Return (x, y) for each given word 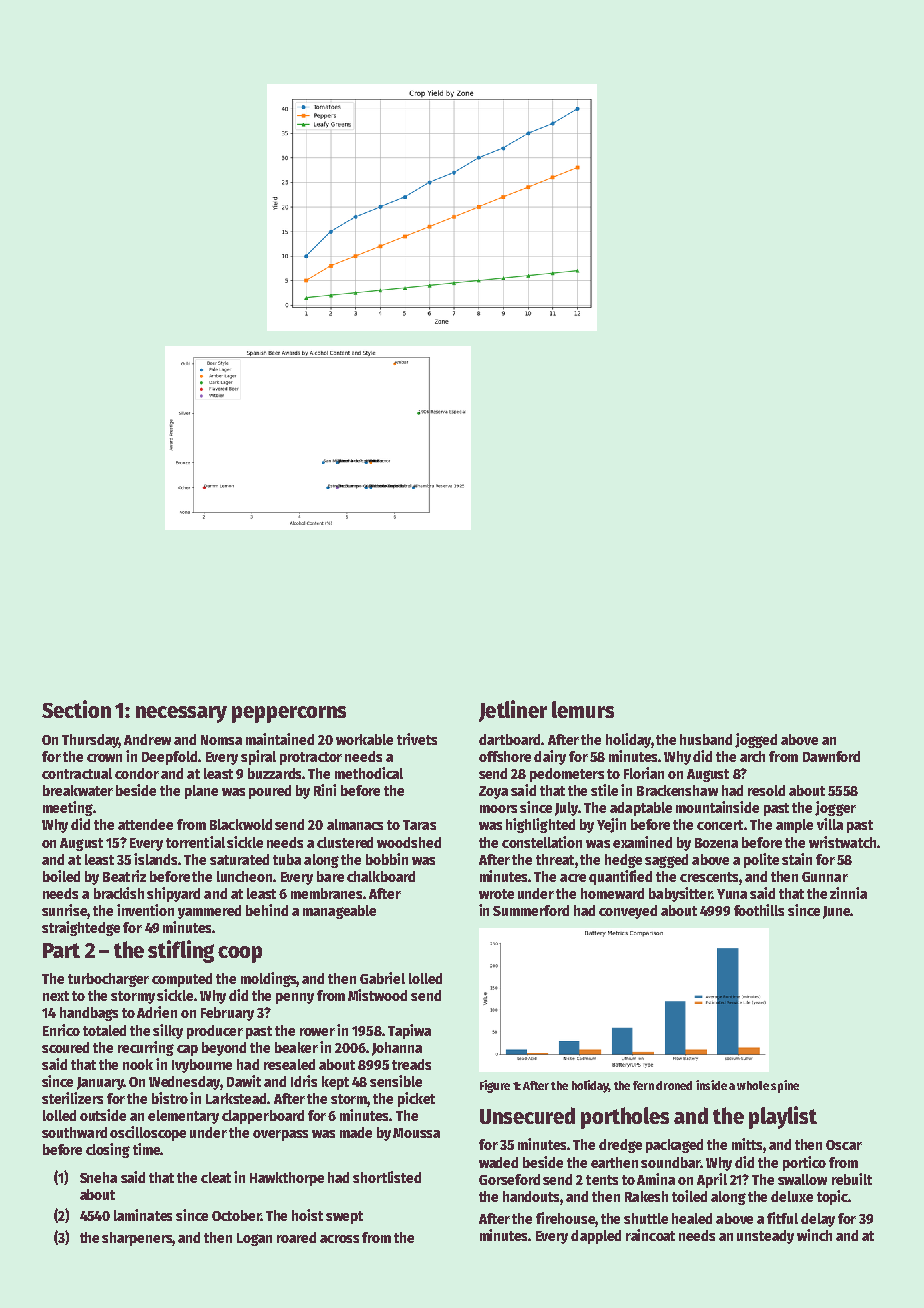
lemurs (583, 709)
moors (498, 809)
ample (794, 826)
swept (344, 1217)
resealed (289, 1064)
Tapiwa (409, 1031)
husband (706, 739)
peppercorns (289, 714)
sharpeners (137, 1239)
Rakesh (646, 1196)
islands (156, 859)
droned (674, 1085)
